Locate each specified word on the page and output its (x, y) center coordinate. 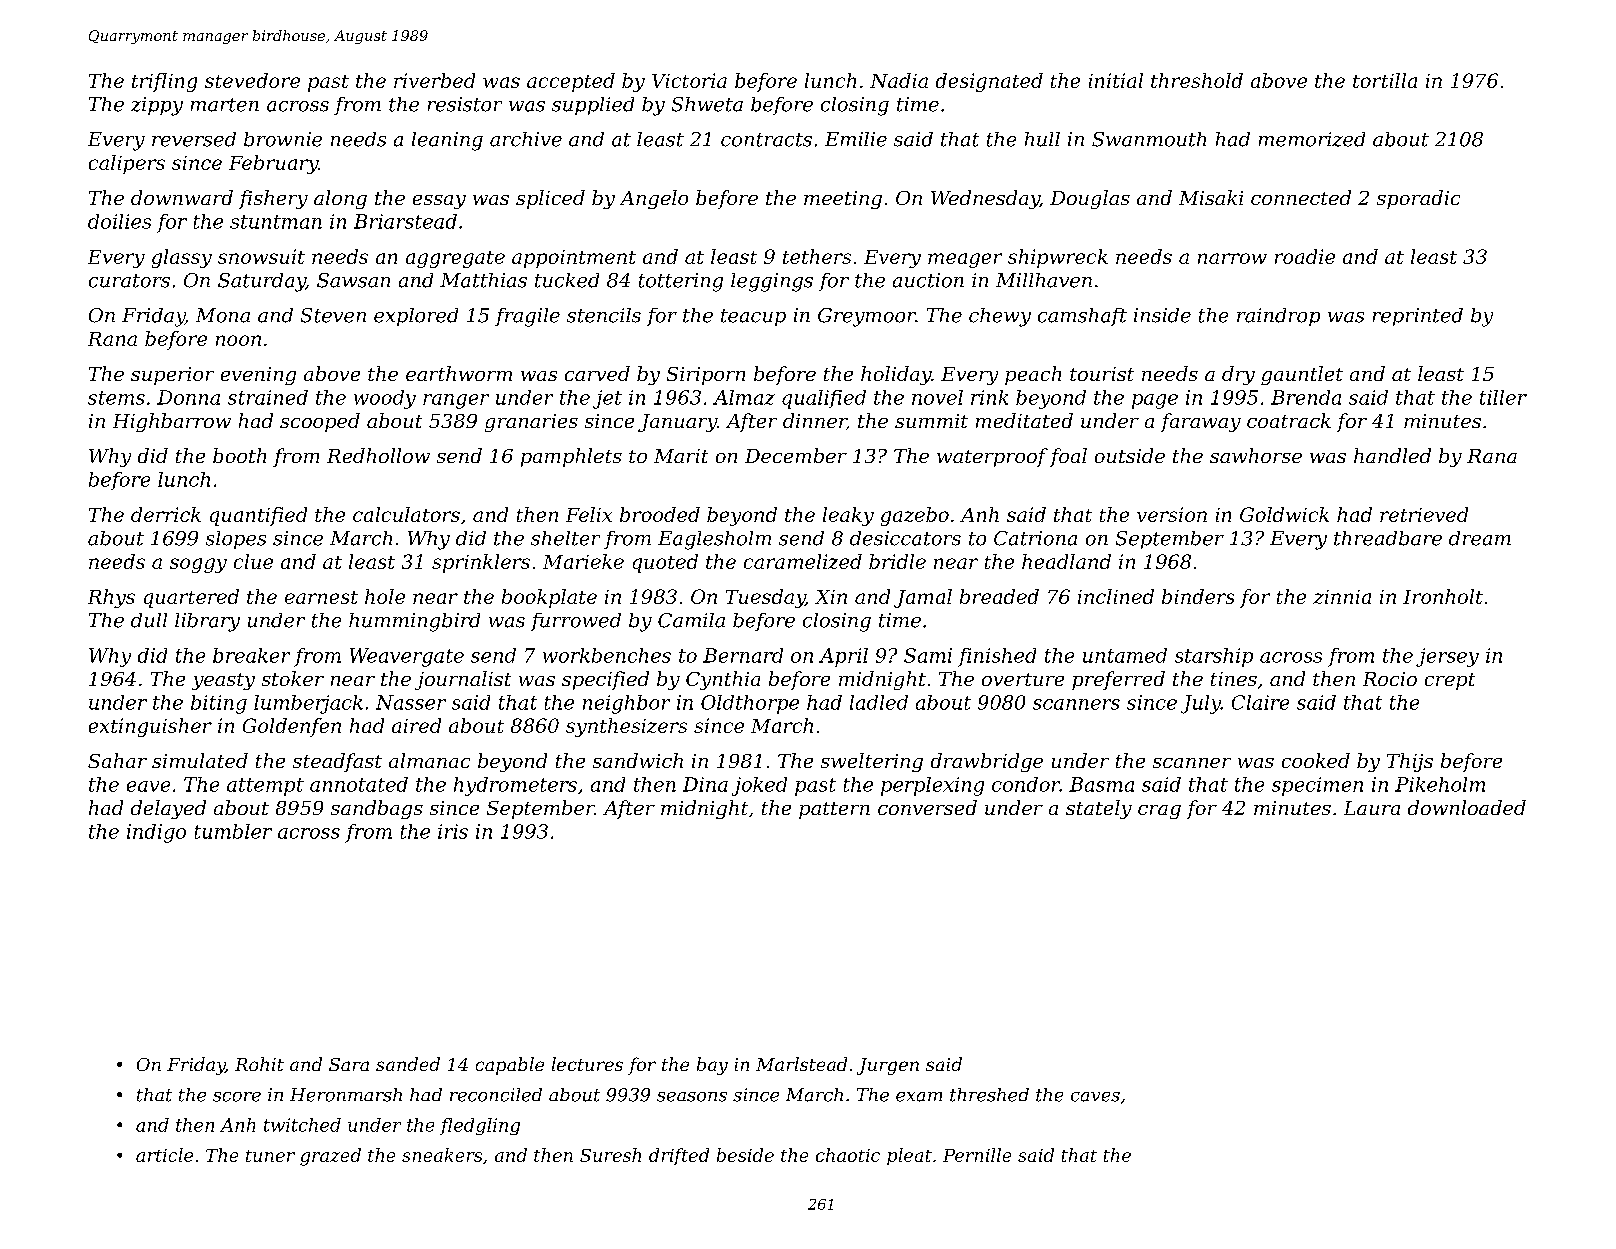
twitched (302, 1125)
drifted (679, 1156)
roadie (1305, 256)
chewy (1000, 317)
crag (1159, 812)
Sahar (117, 760)
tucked (567, 280)
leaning (447, 141)
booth (239, 455)
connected (1301, 197)
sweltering (872, 762)
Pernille (977, 1155)
